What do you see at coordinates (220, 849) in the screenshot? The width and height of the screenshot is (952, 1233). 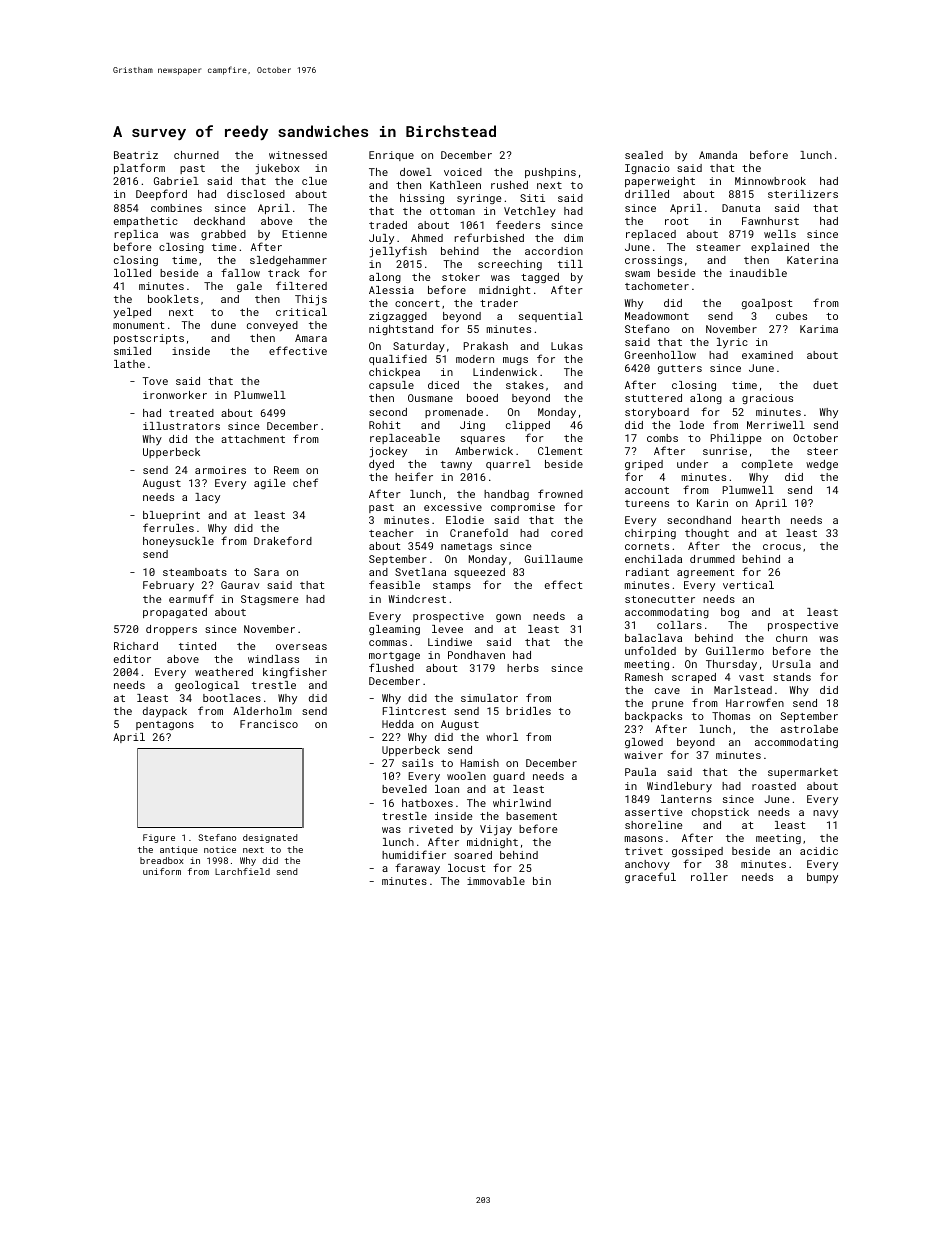 I see `notice` at bounding box center [220, 849].
